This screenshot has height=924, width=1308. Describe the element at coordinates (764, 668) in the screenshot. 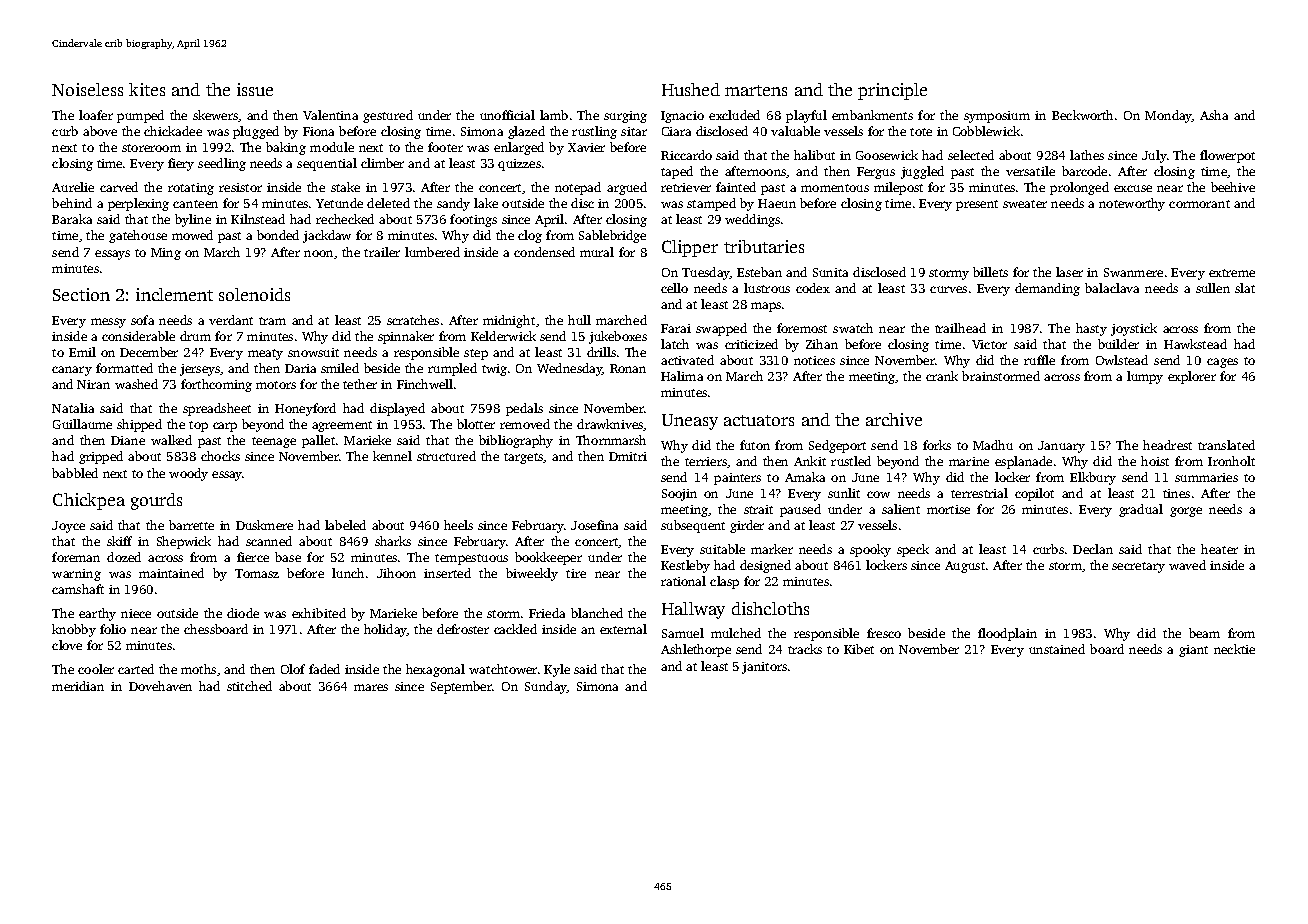

I see `janitors` at that location.
